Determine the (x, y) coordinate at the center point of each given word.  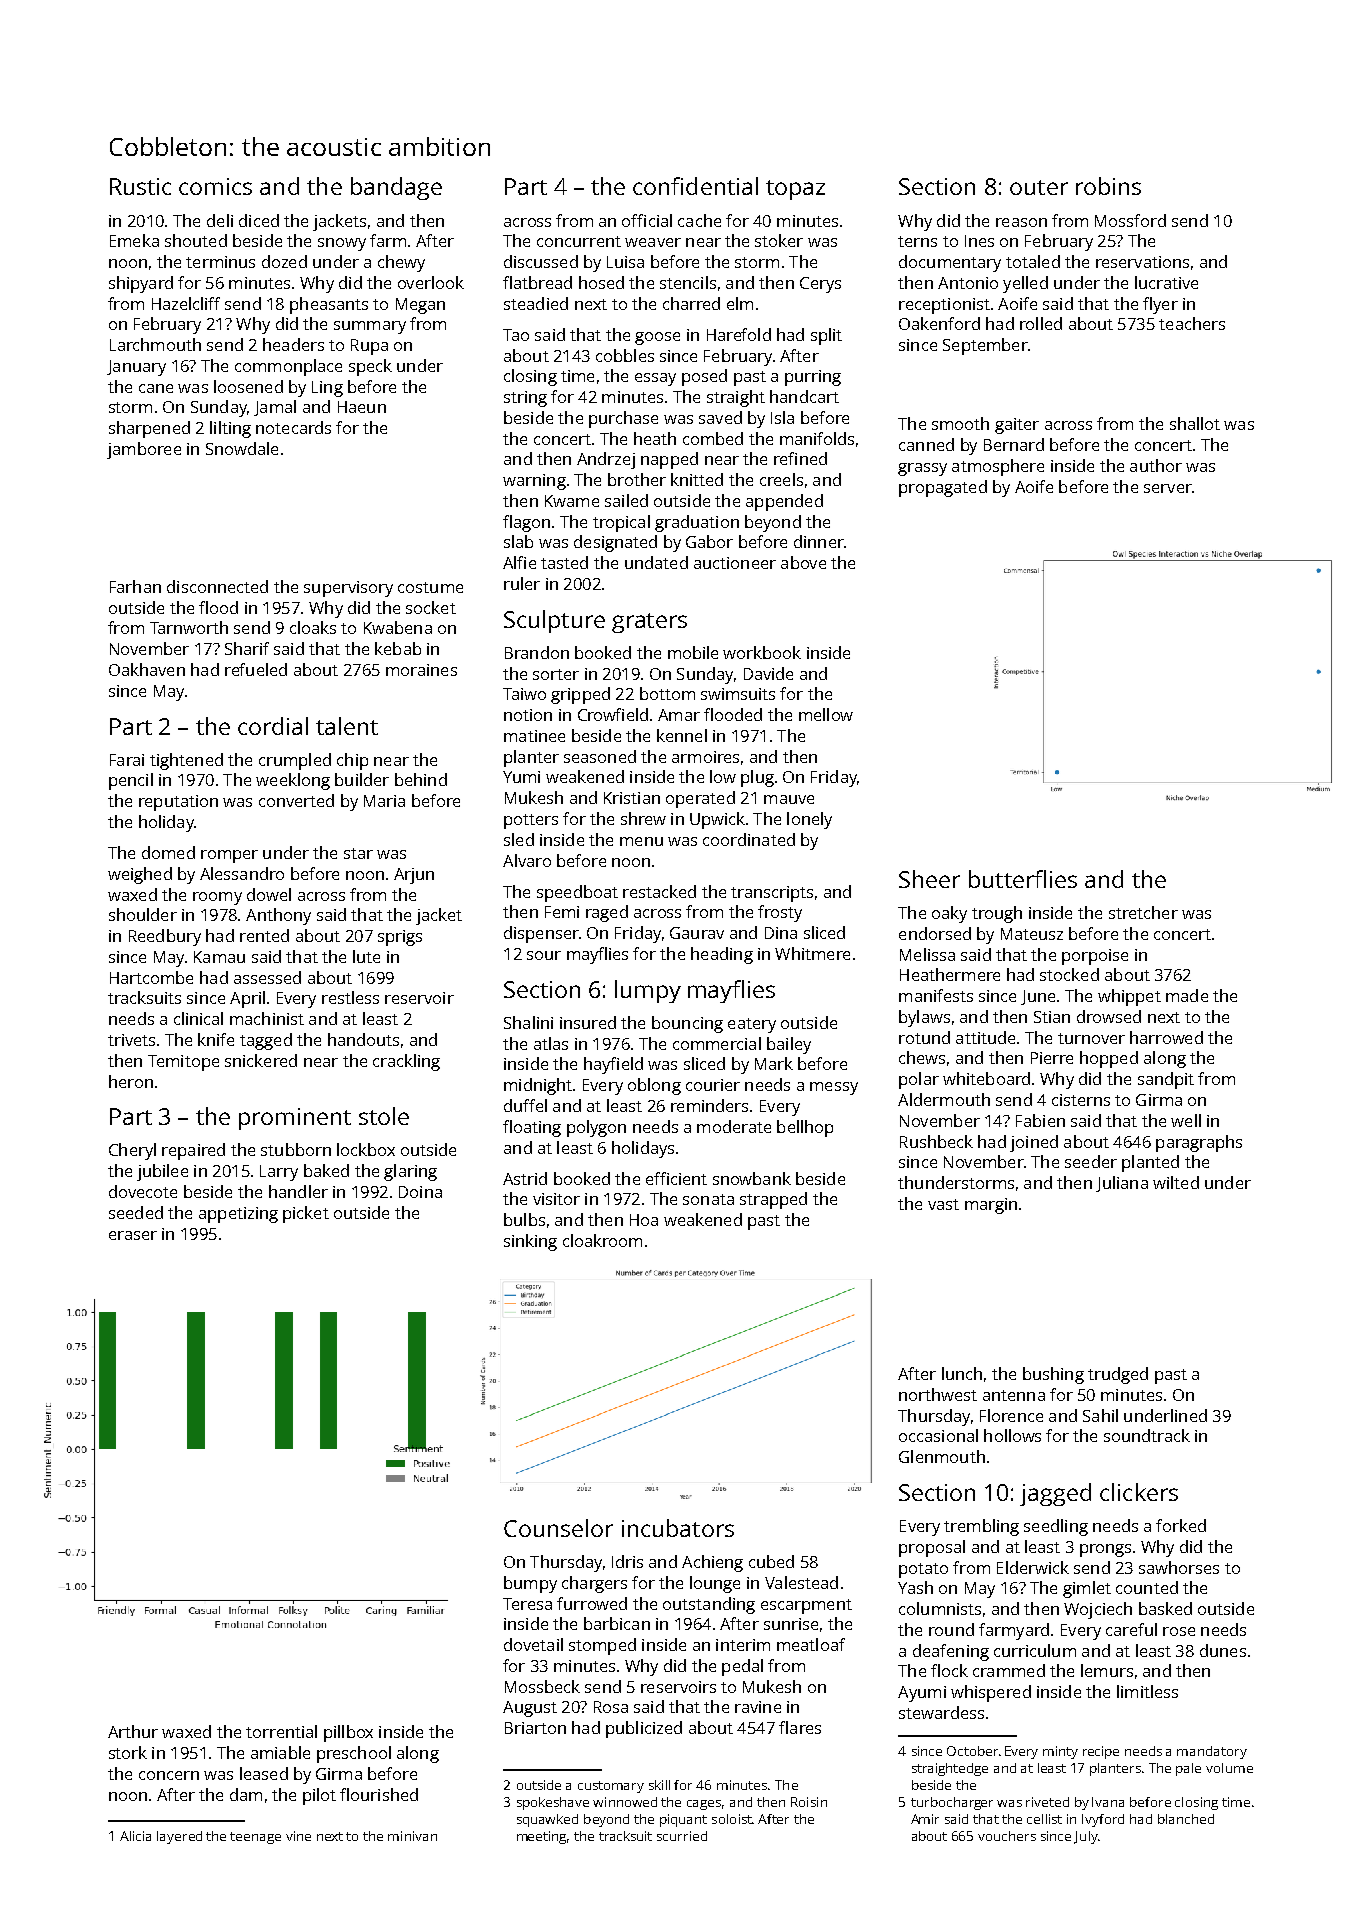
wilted (1176, 1182)
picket (306, 1214)
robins (1108, 186)
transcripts (772, 894)
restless (350, 997)
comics (215, 186)
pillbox (348, 1733)
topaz (795, 190)
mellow (826, 714)
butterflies (1023, 879)
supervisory (348, 589)
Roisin (809, 1802)
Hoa (644, 1220)
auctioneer (735, 563)
